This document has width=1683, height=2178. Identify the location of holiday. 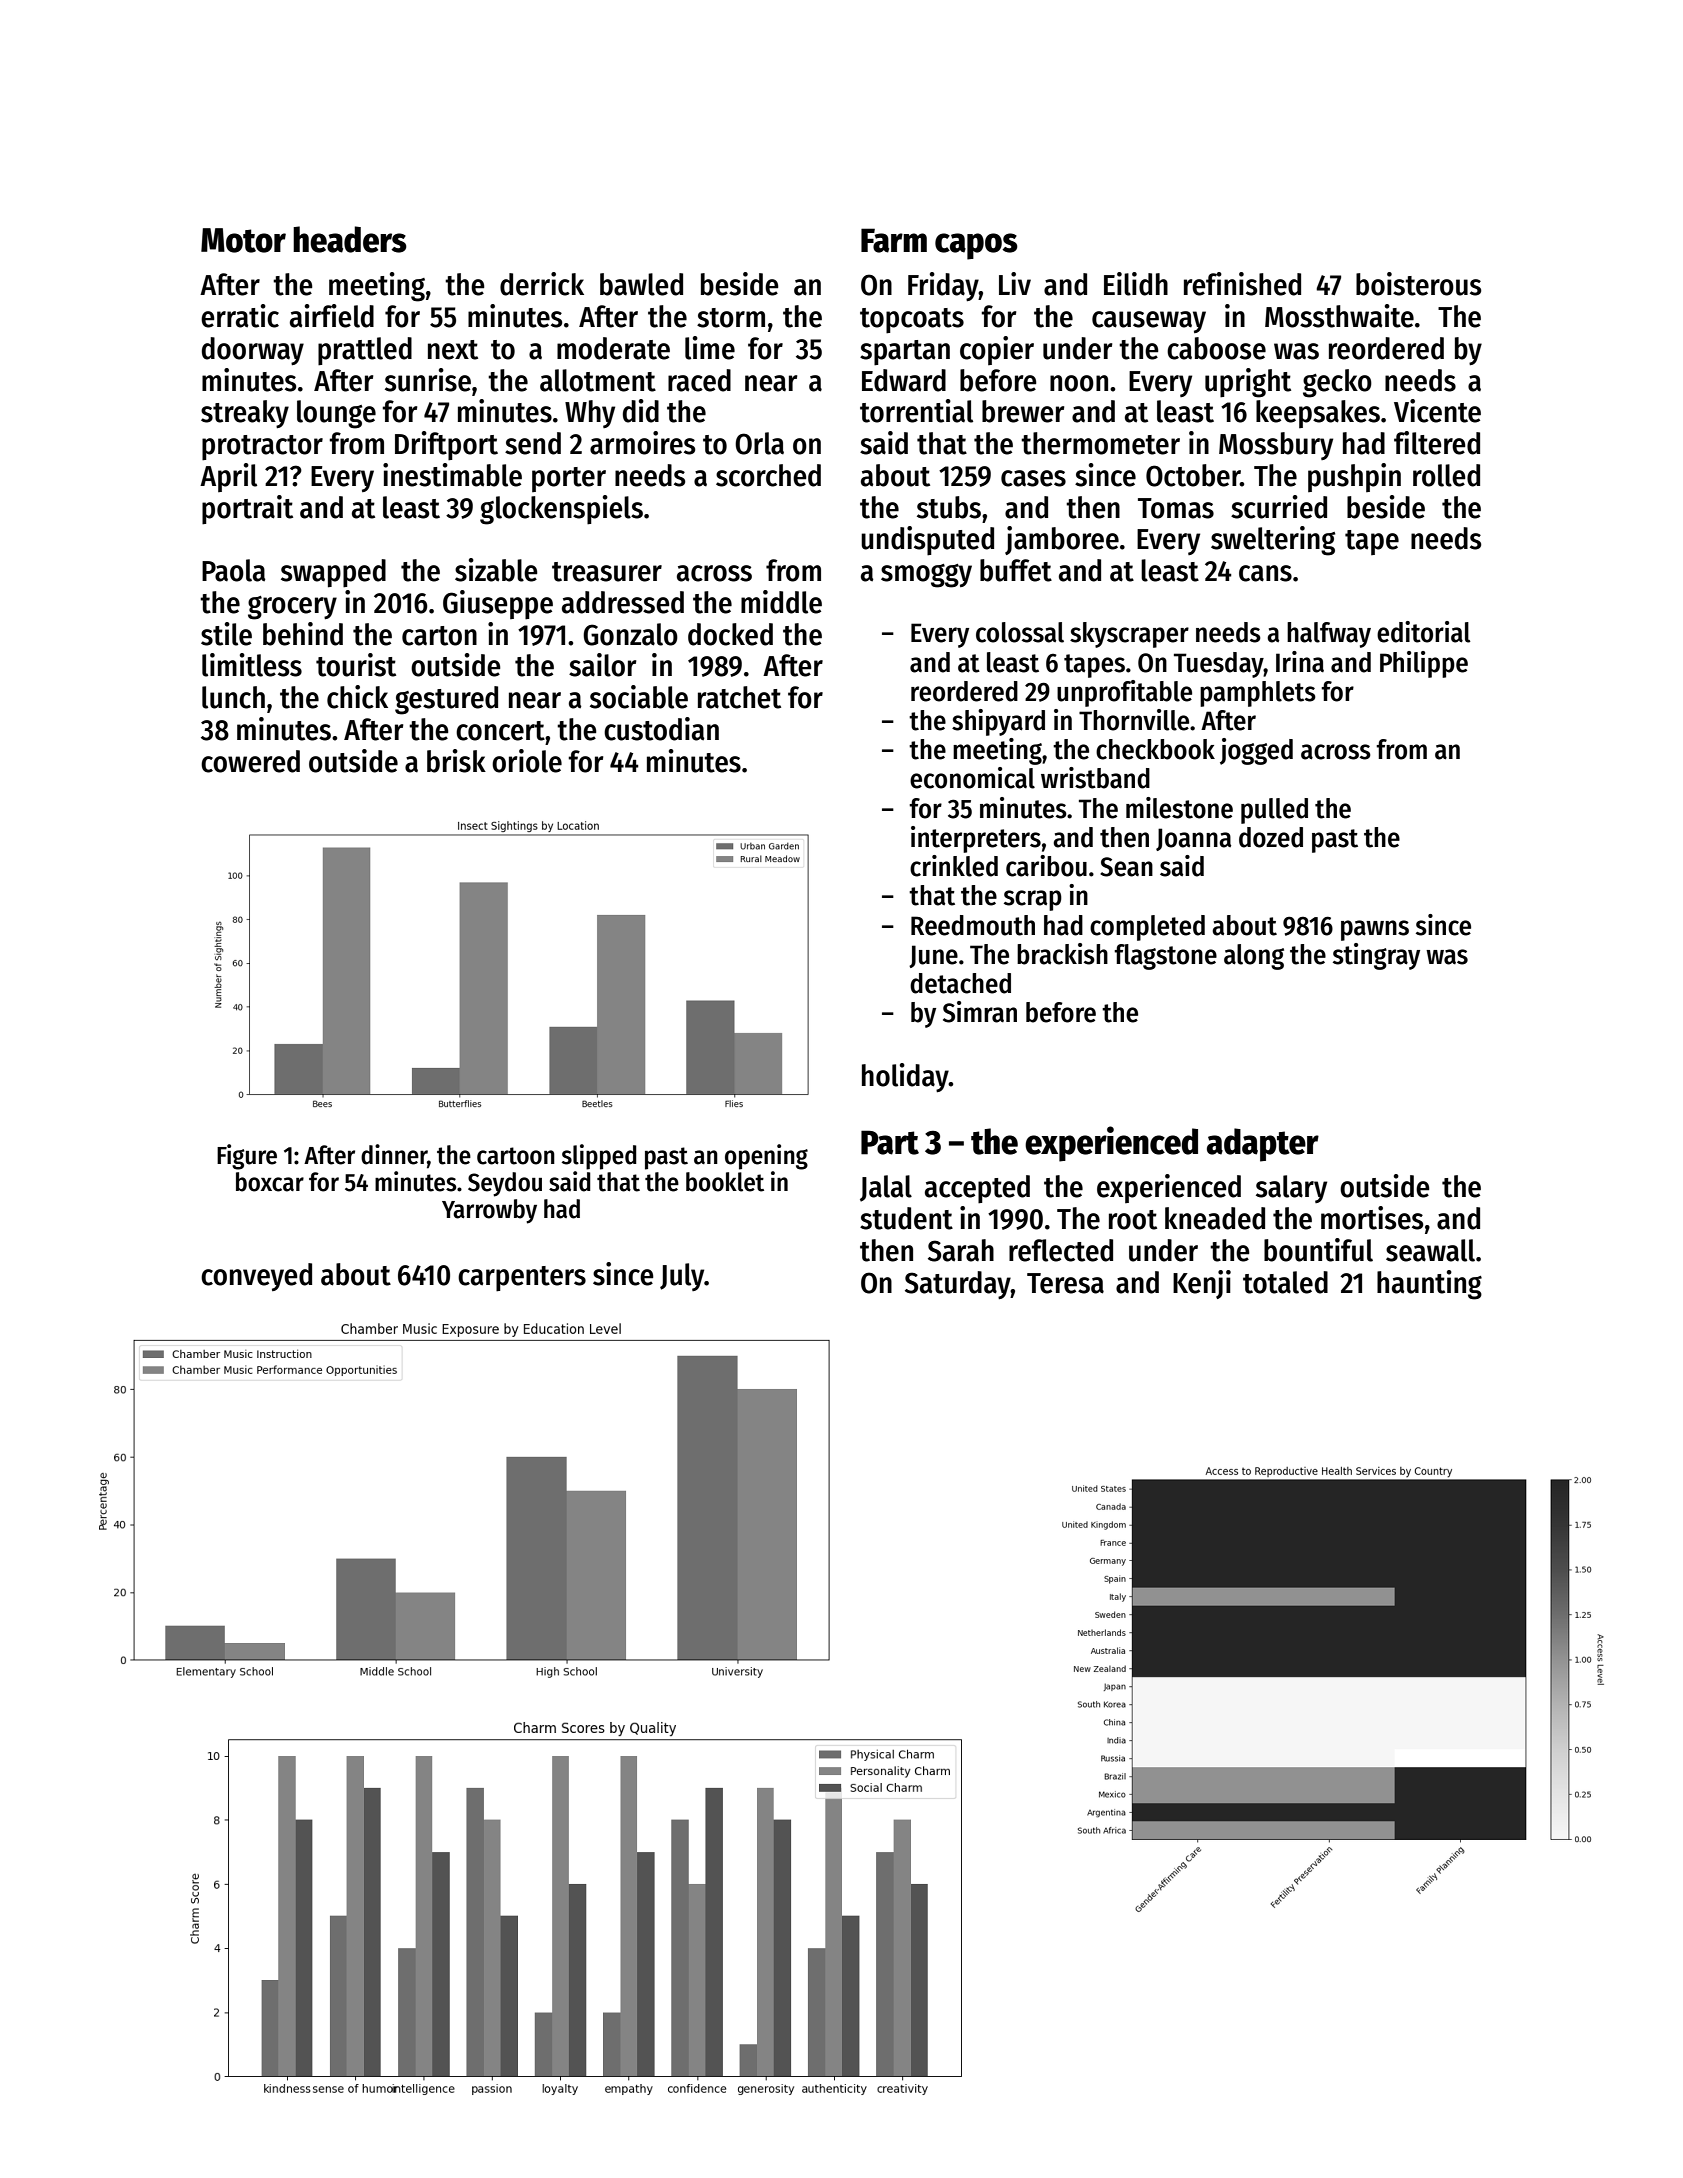
(905, 1077).
